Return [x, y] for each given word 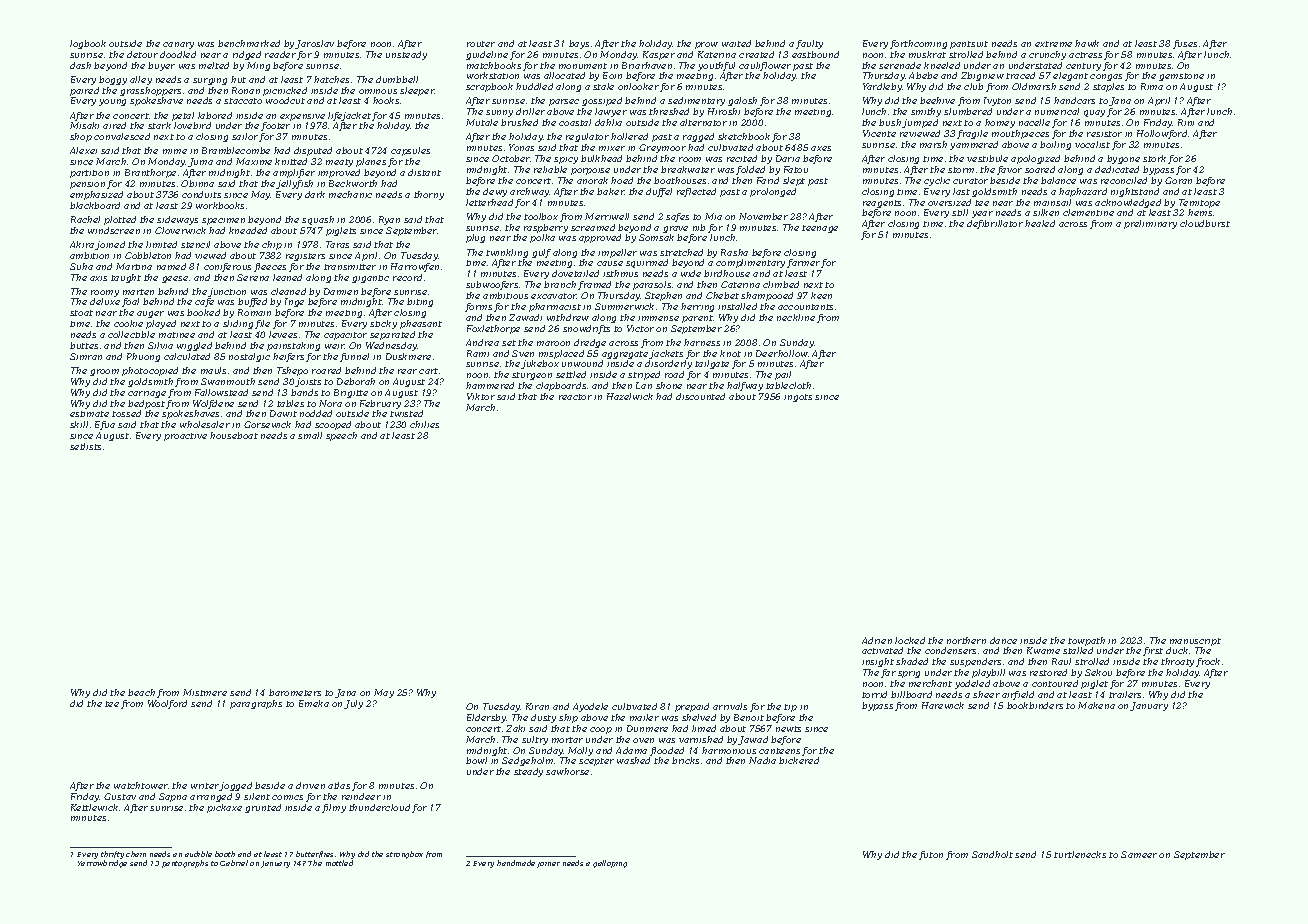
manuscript [1195, 642]
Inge [294, 302]
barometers [295, 692]
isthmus [620, 273]
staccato [243, 101]
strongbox [404, 855]
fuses [1185, 44]
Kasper [659, 55]
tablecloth [788, 385]
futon [931, 855]
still [960, 212]
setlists [85, 446]
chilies [424, 424]
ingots [798, 398]
